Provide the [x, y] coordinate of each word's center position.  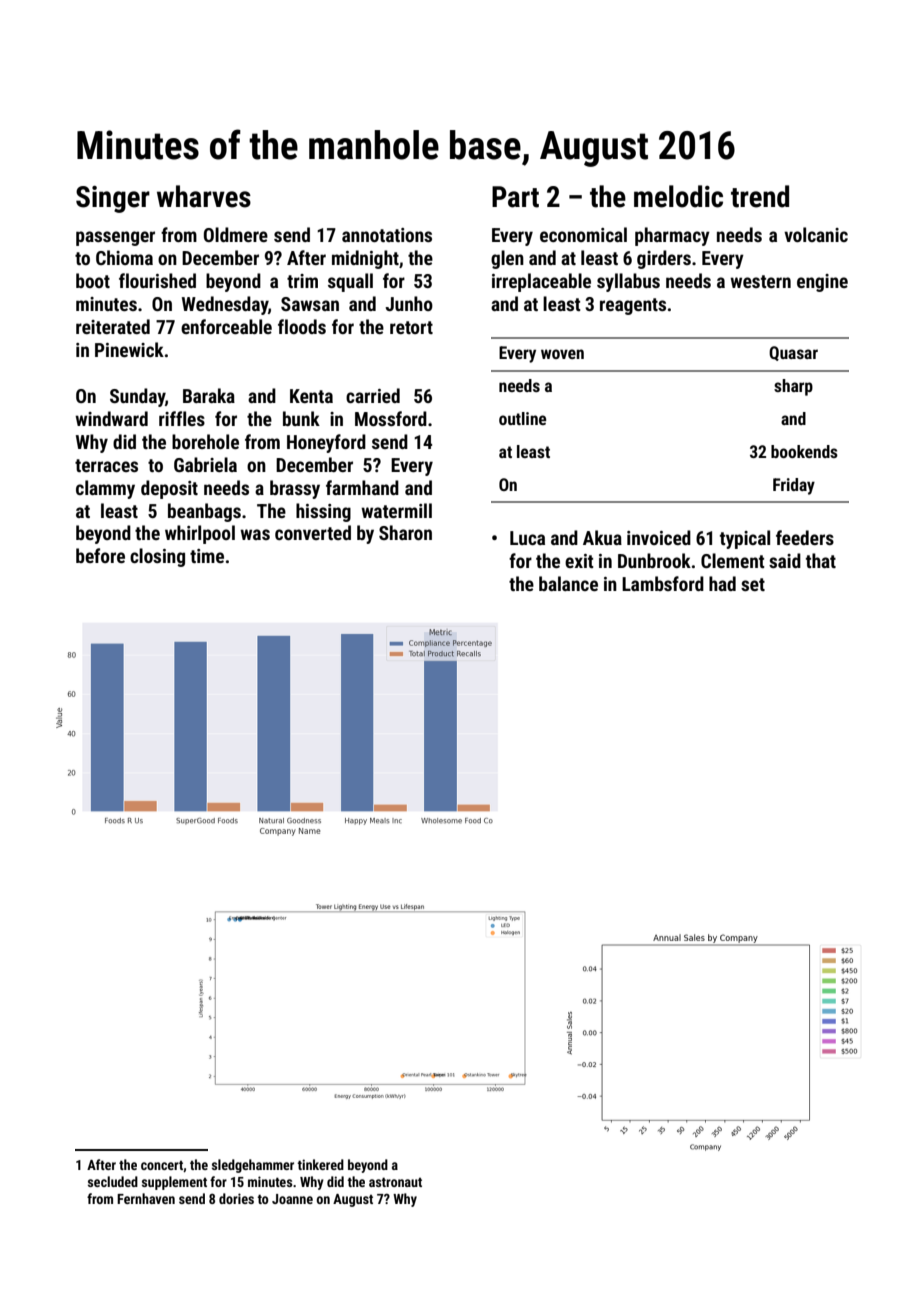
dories [236, 1198]
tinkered [320, 1164]
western [760, 281]
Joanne [292, 1199]
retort [411, 327]
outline [522, 418]
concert [162, 1166]
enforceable [226, 326]
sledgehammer [253, 1166]
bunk [301, 418]
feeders [805, 537]
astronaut [395, 1182]
